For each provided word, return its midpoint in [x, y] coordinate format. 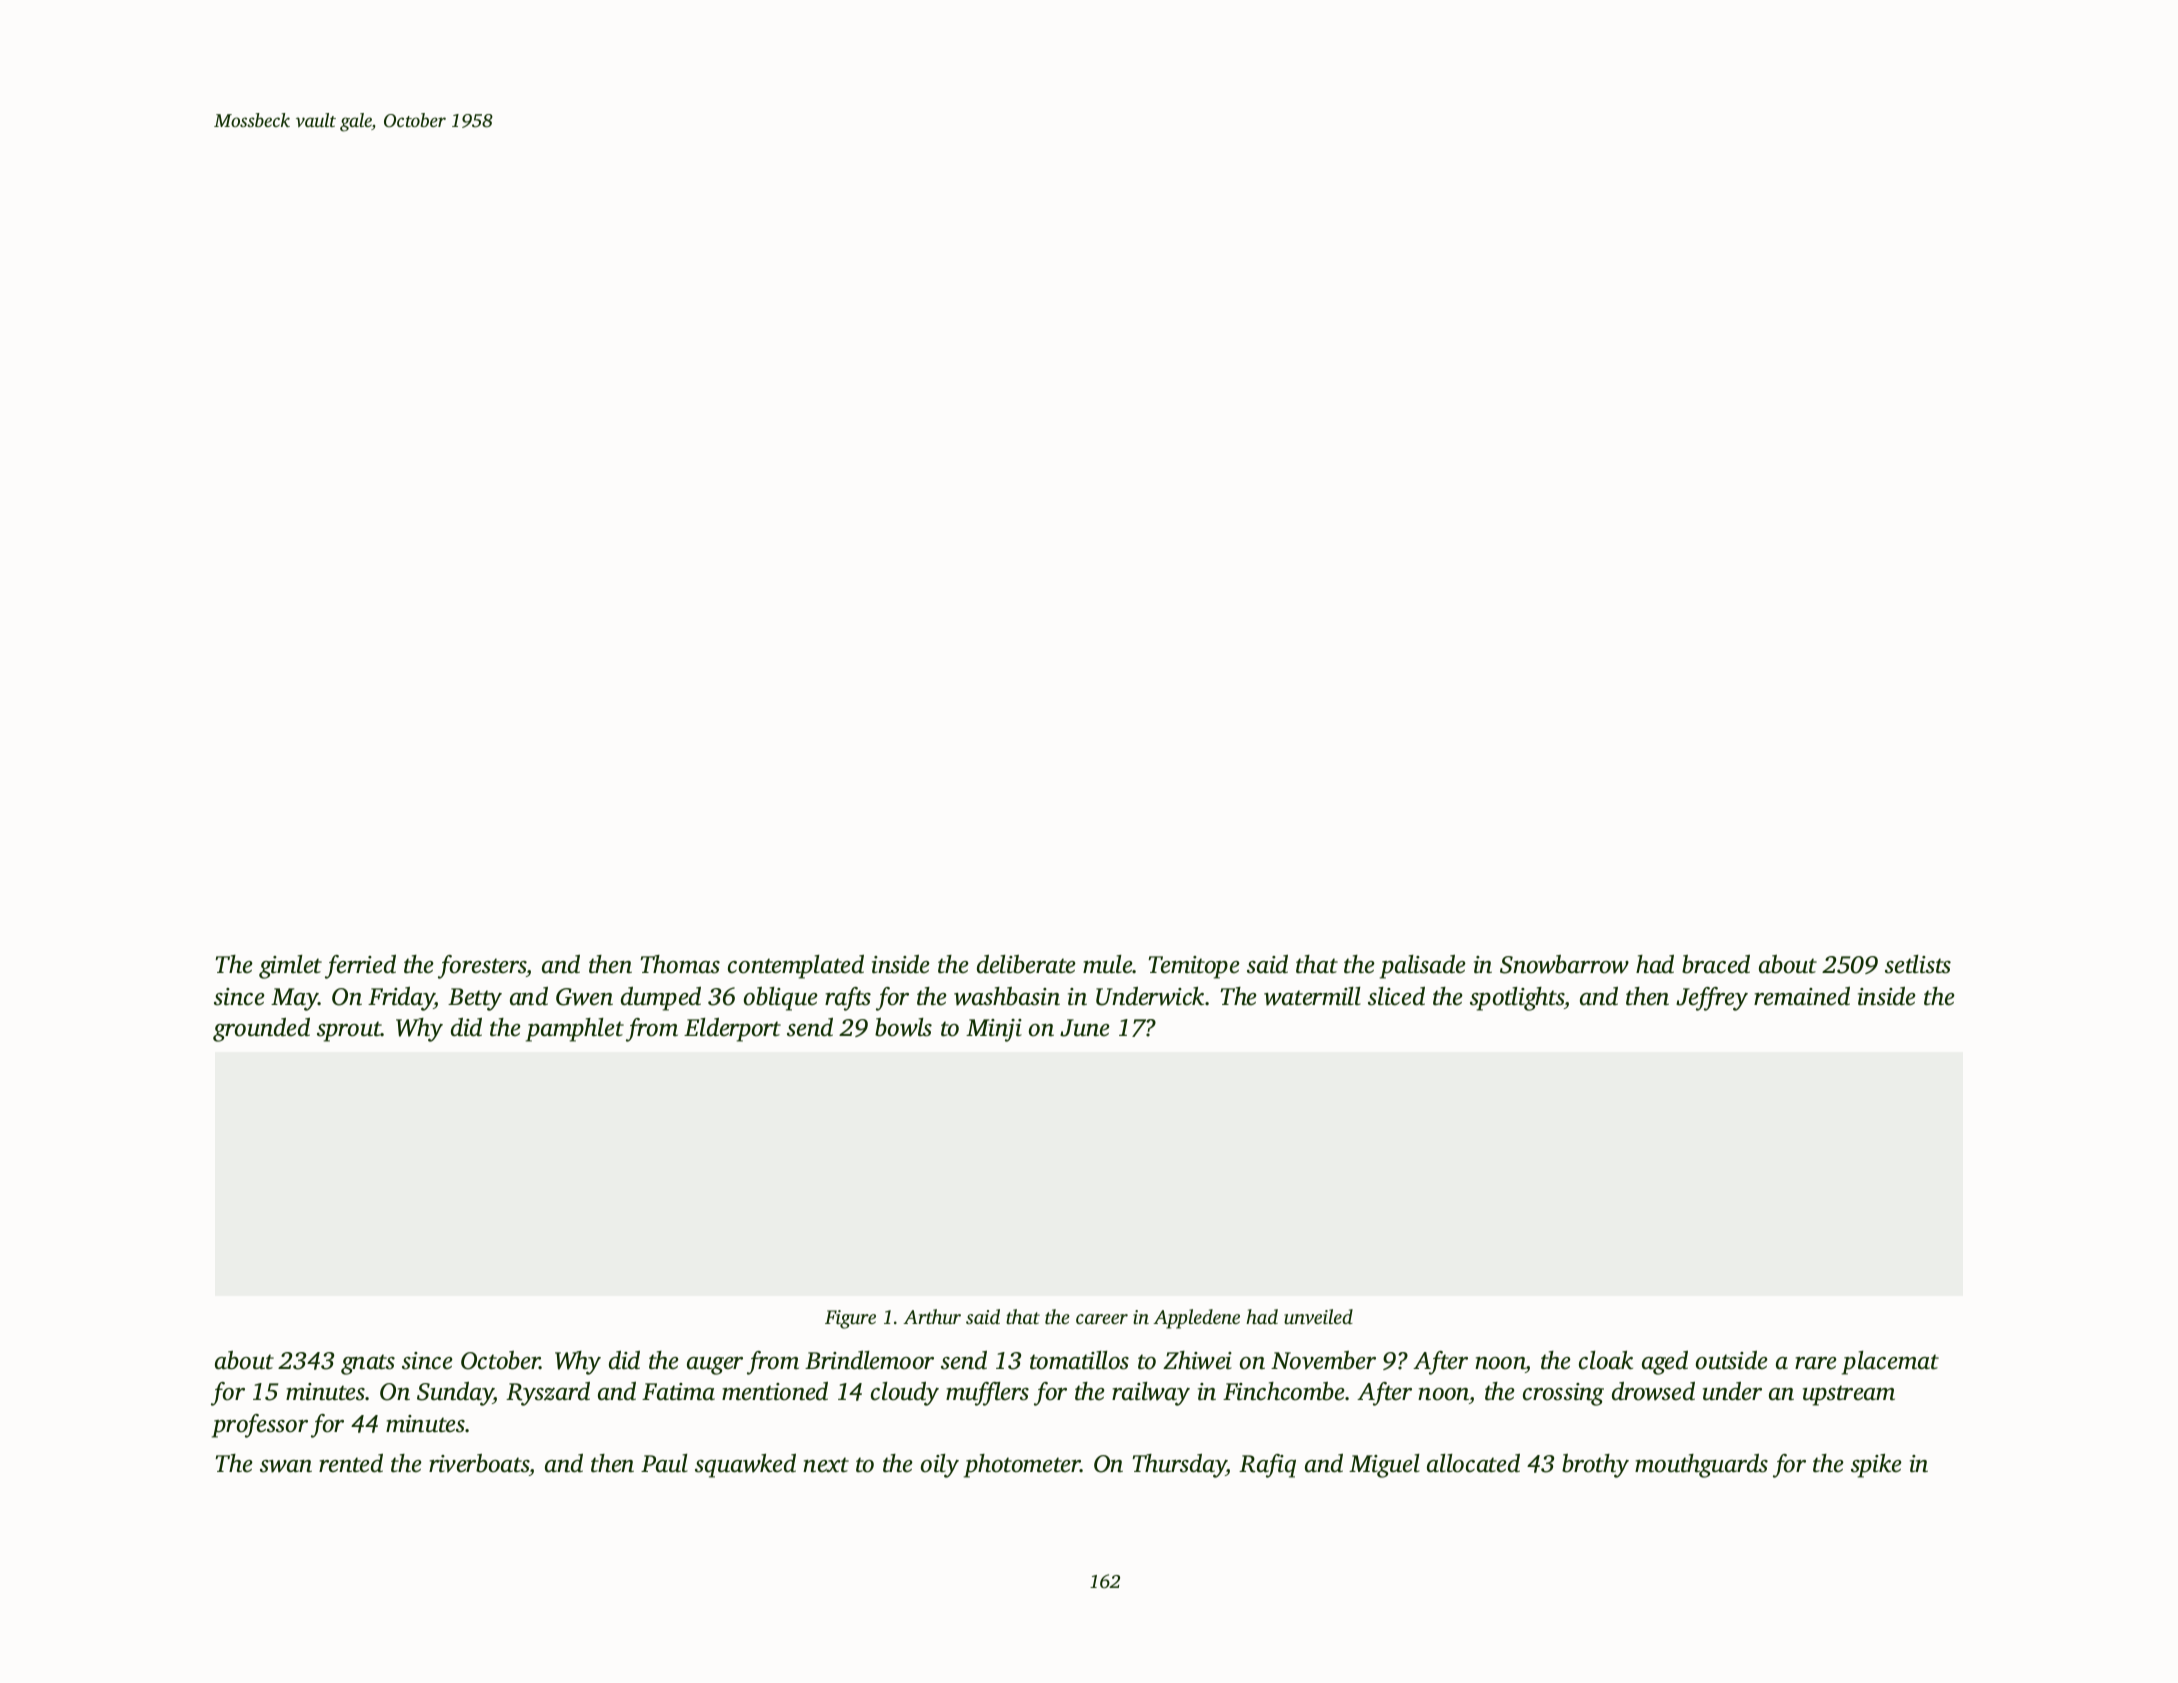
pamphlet [575, 1030]
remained [1802, 996]
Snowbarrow [1564, 964]
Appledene [1196, 1319]
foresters [482, 967]
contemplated [796, 967]
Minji [994, 1030]
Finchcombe [1284, 1391]
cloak [1606, 1360]
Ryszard [548, 1394]
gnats [368, 1364]
